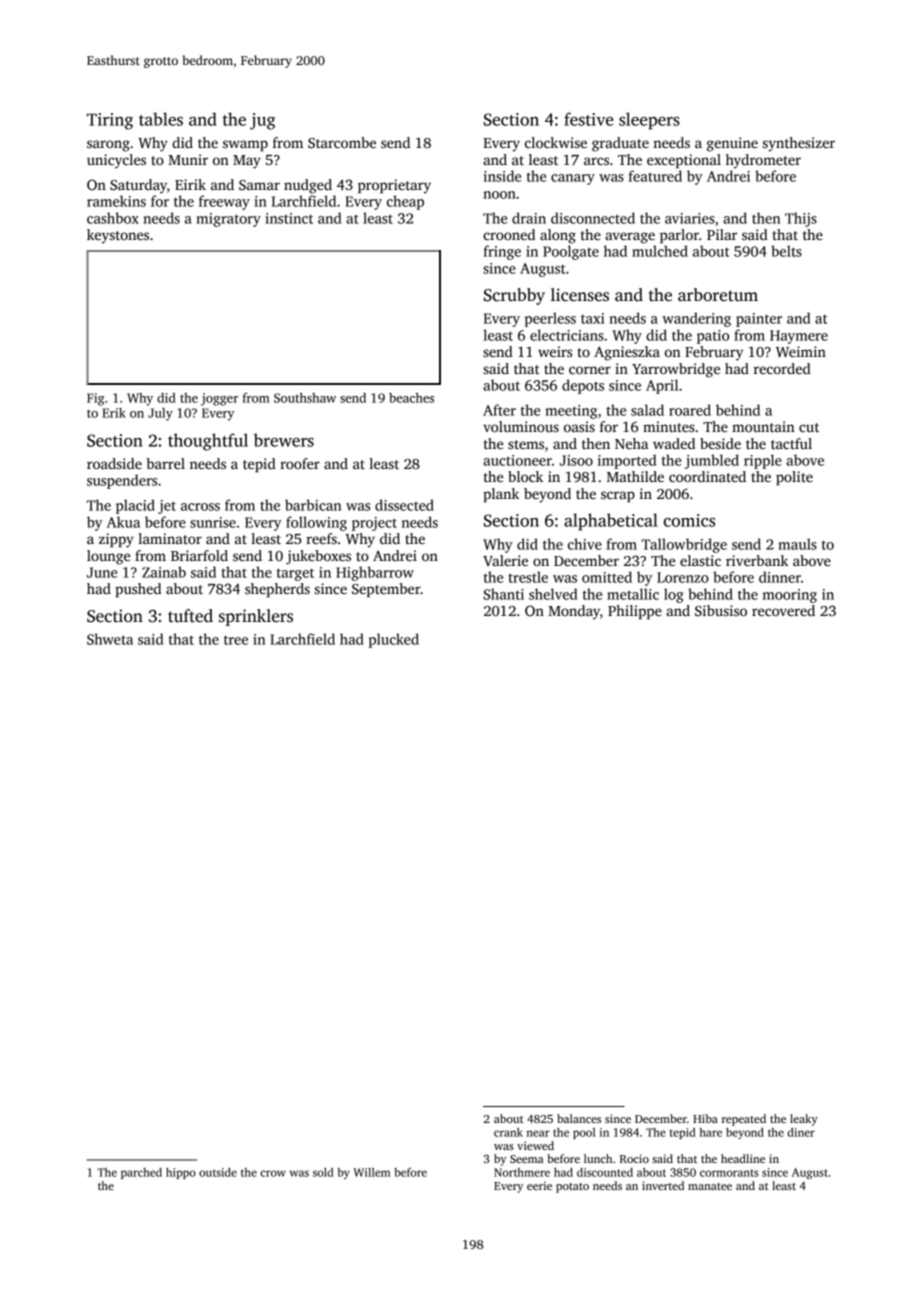  I want to click on recovered, so click(783, 610).
